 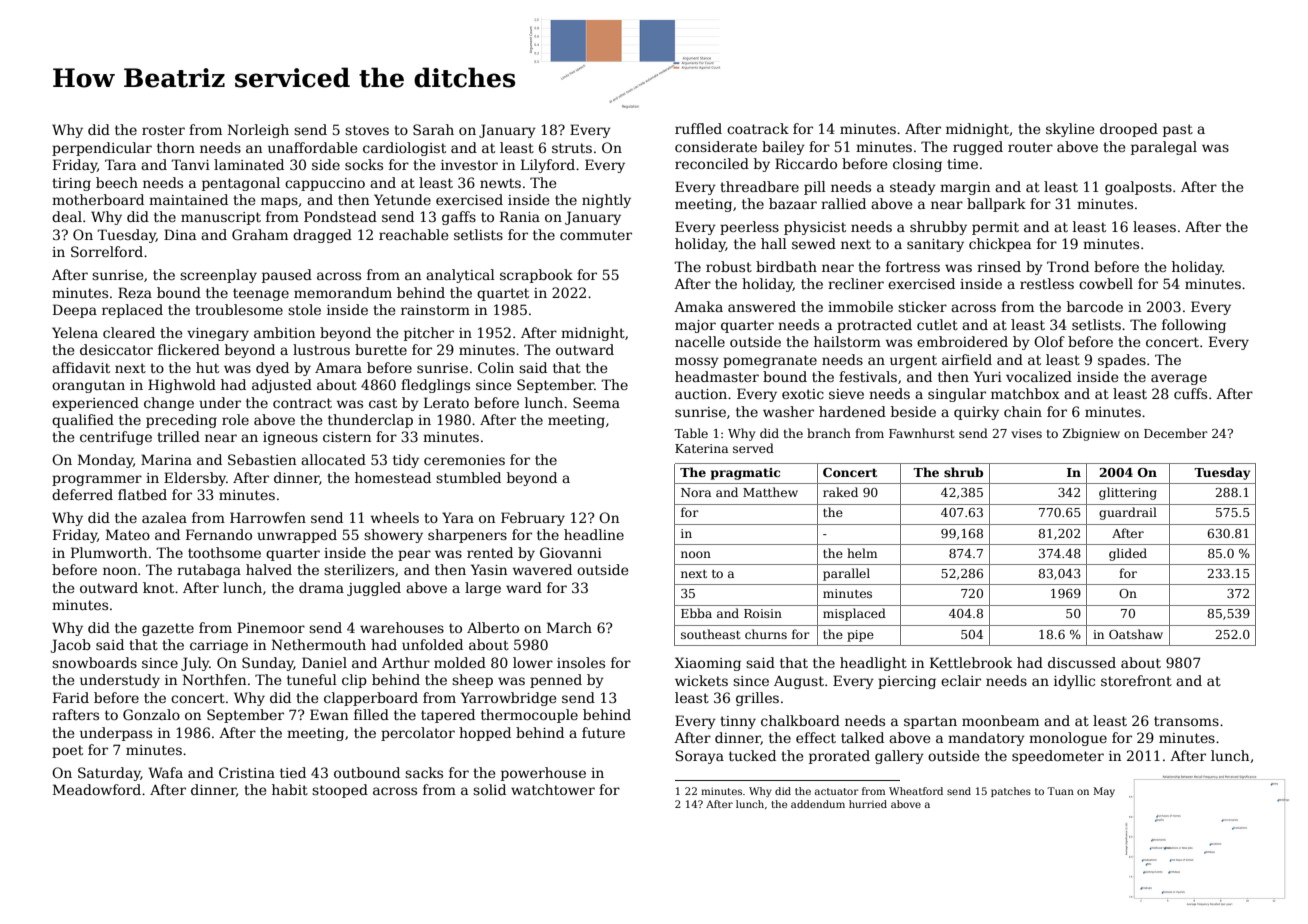 I want to click on Plumworth, so click(x=109, y=552).
